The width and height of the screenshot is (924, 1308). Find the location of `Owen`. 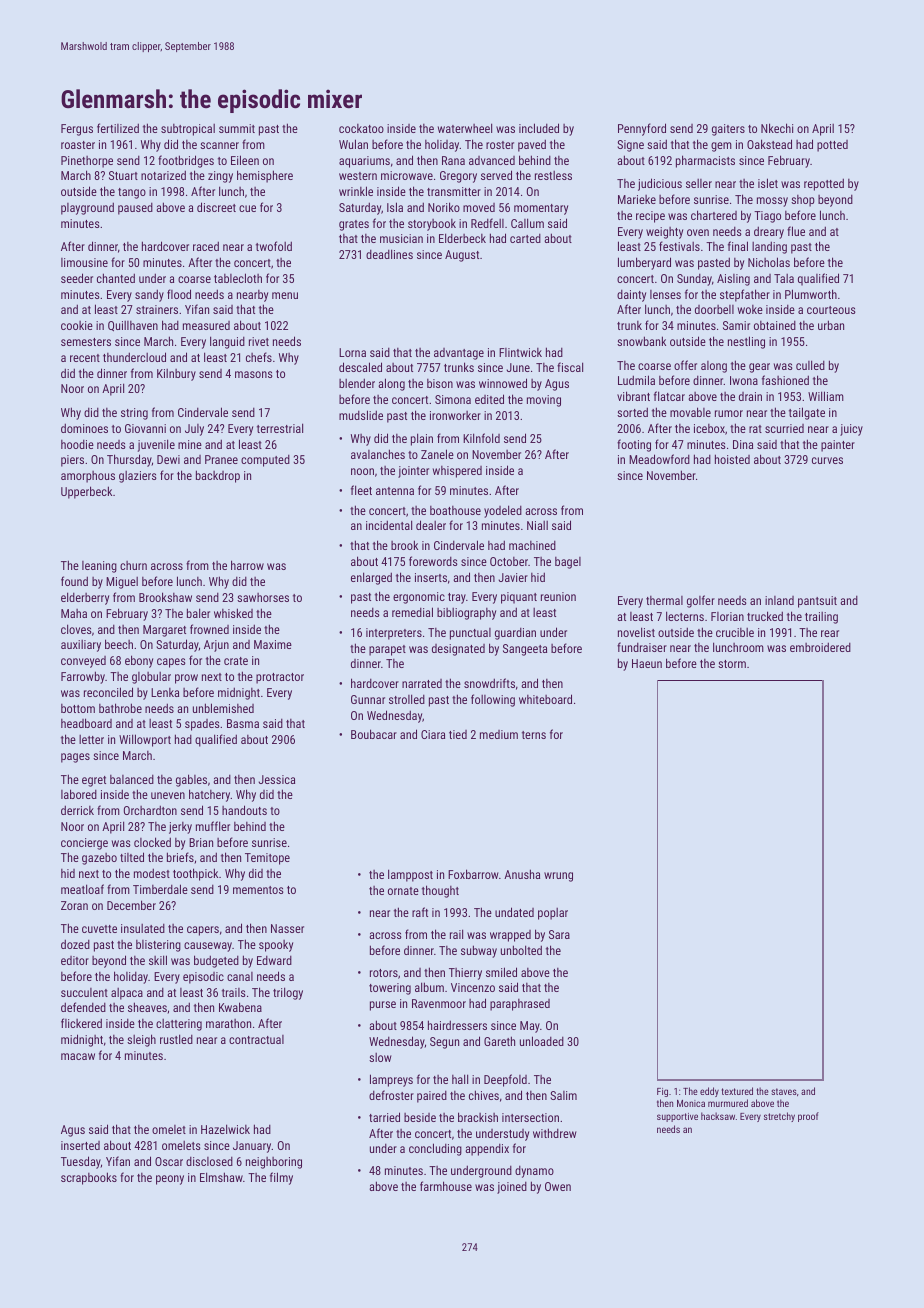

Owen is located at coordinates (558, 1186).
